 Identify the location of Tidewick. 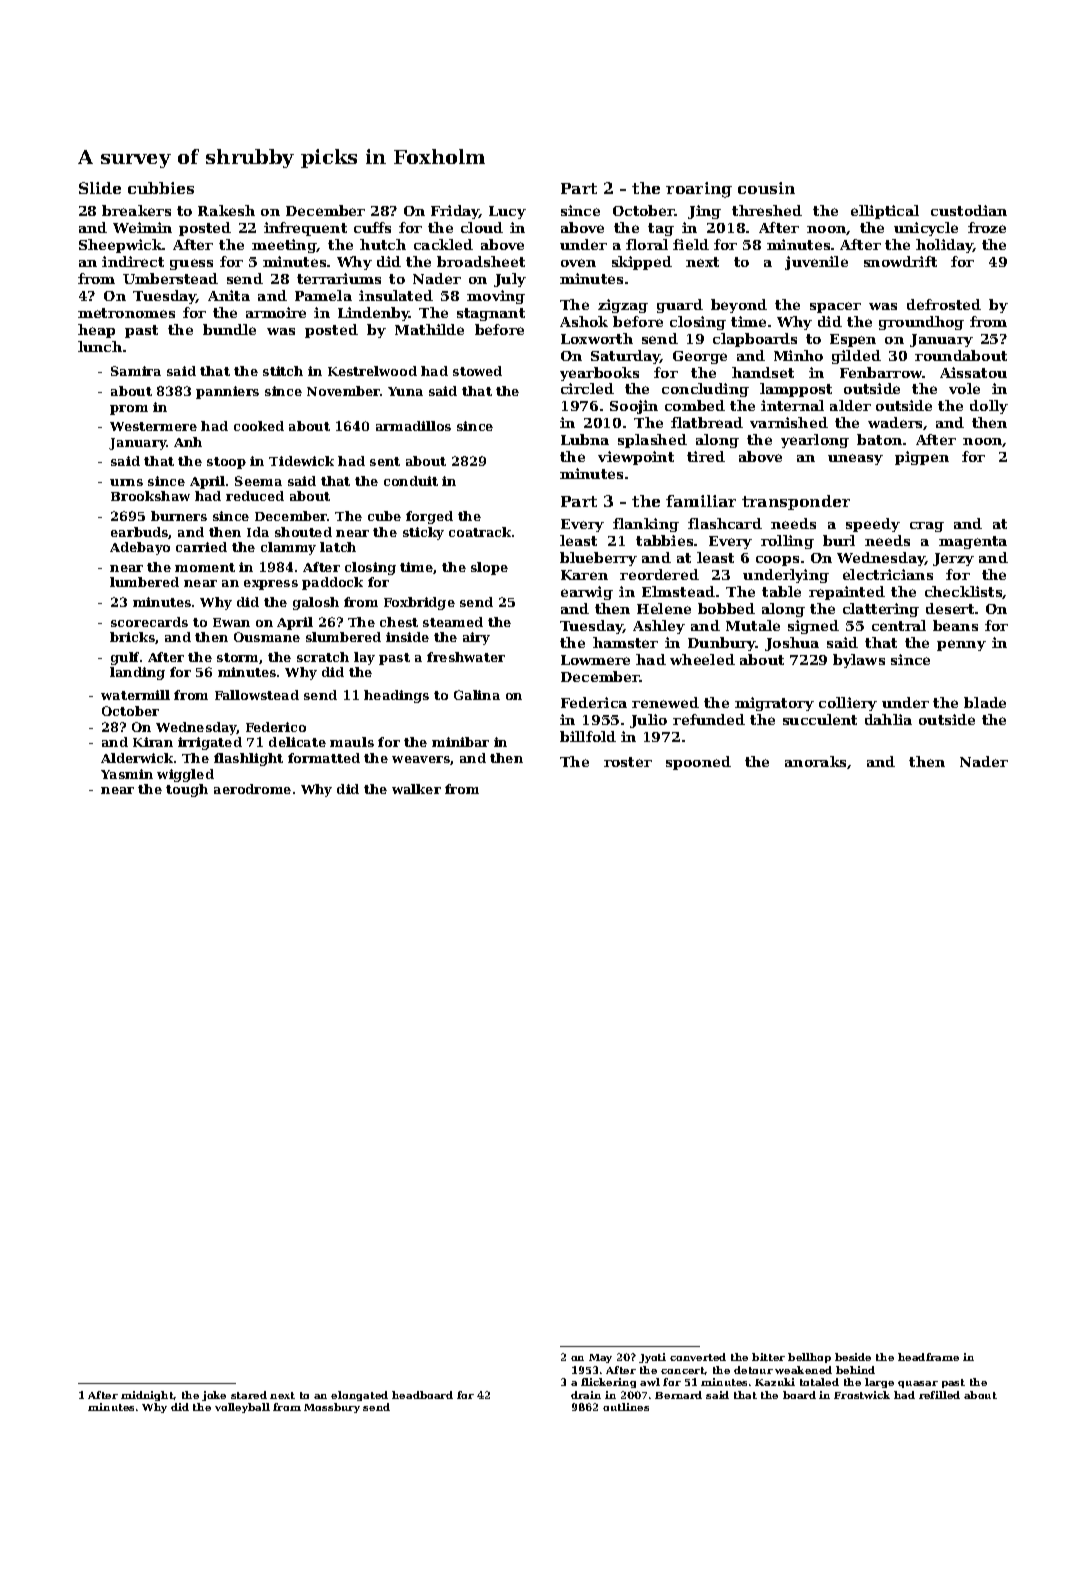
(301, 461).
